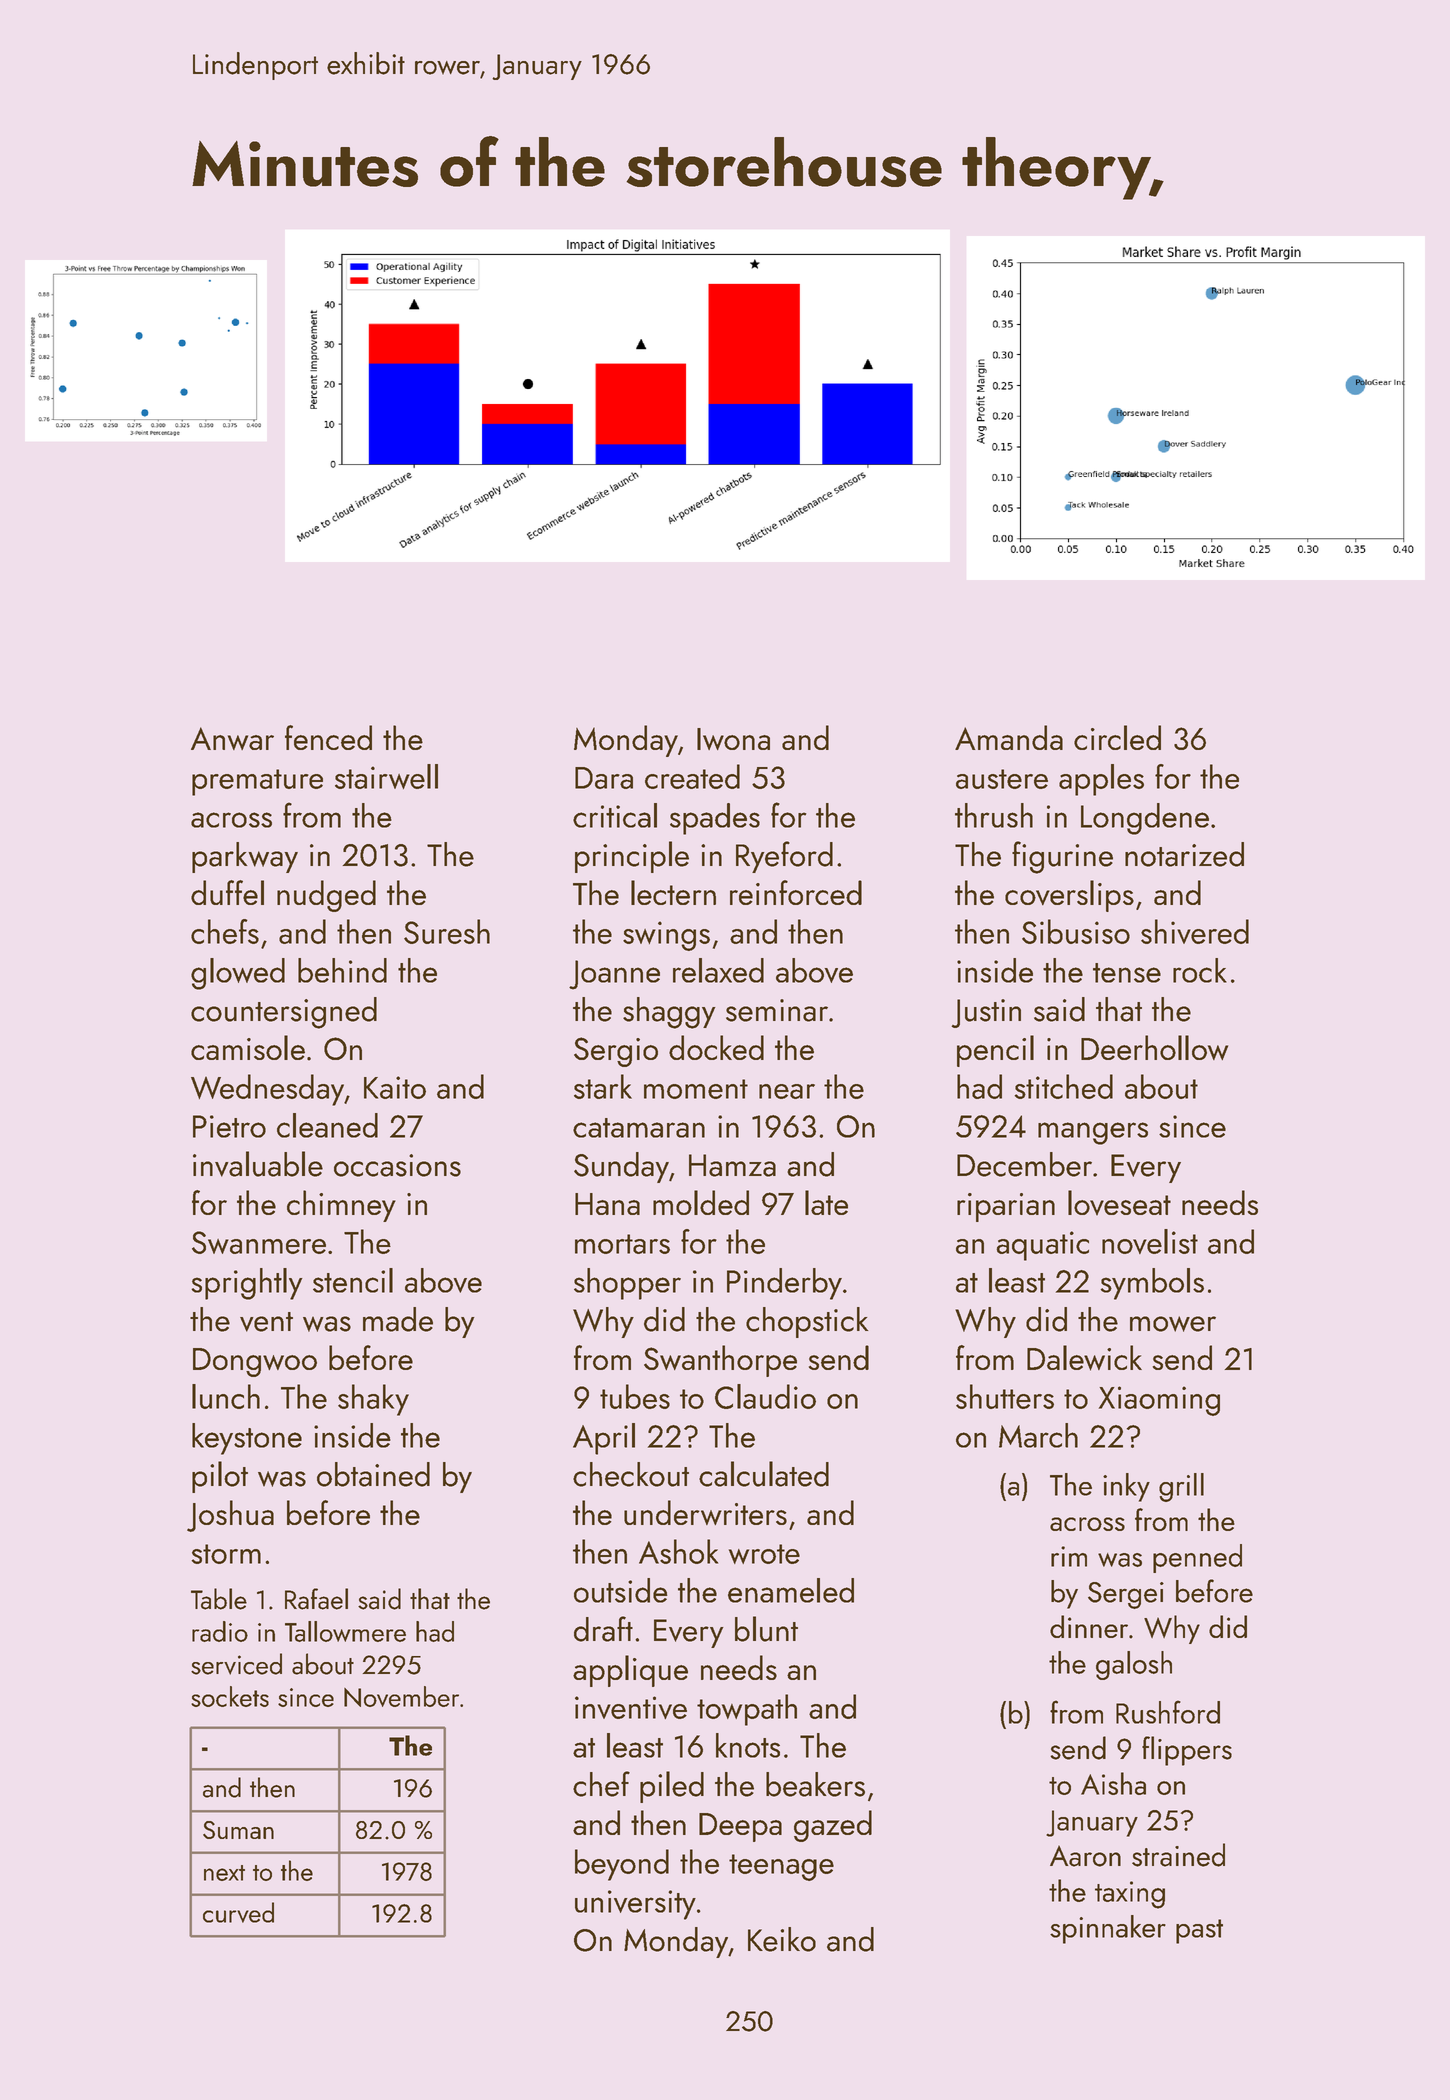  What do you see at coordinates (1181, 1487) in the document?
I see `grill` at bounding box center [1181, 1487].
